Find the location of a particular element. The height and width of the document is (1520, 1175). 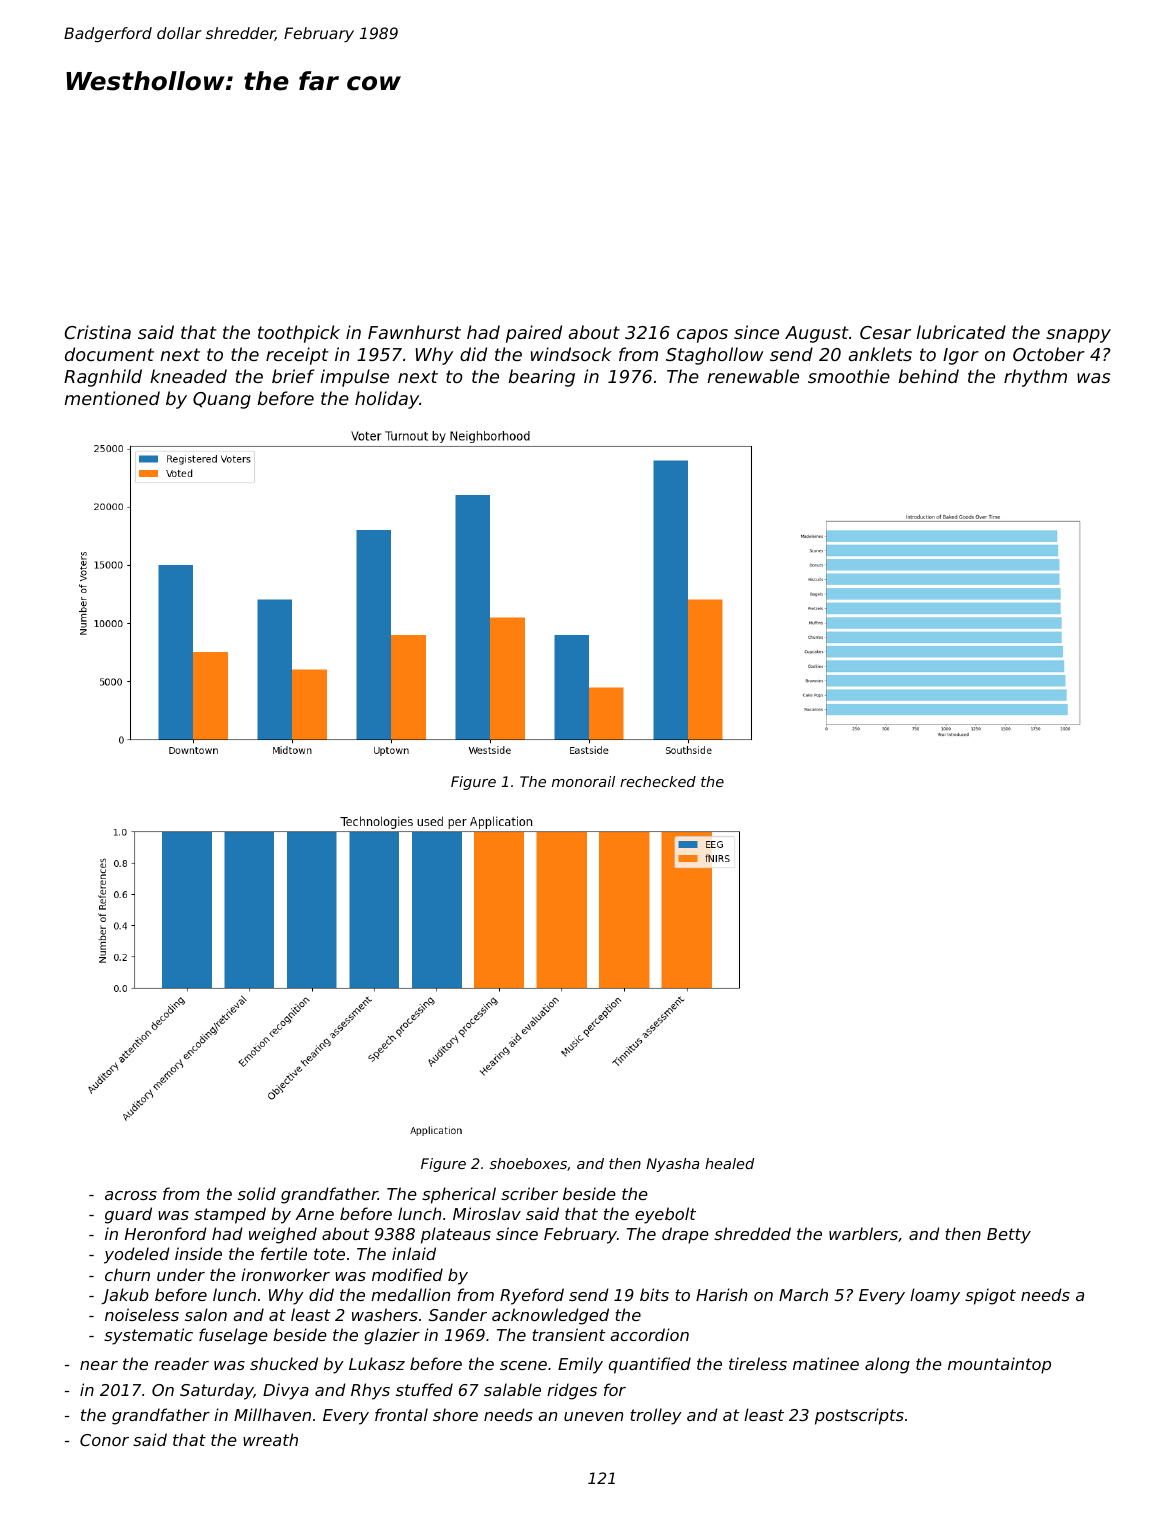

rhythm is located at coordinates (1035, 378).
